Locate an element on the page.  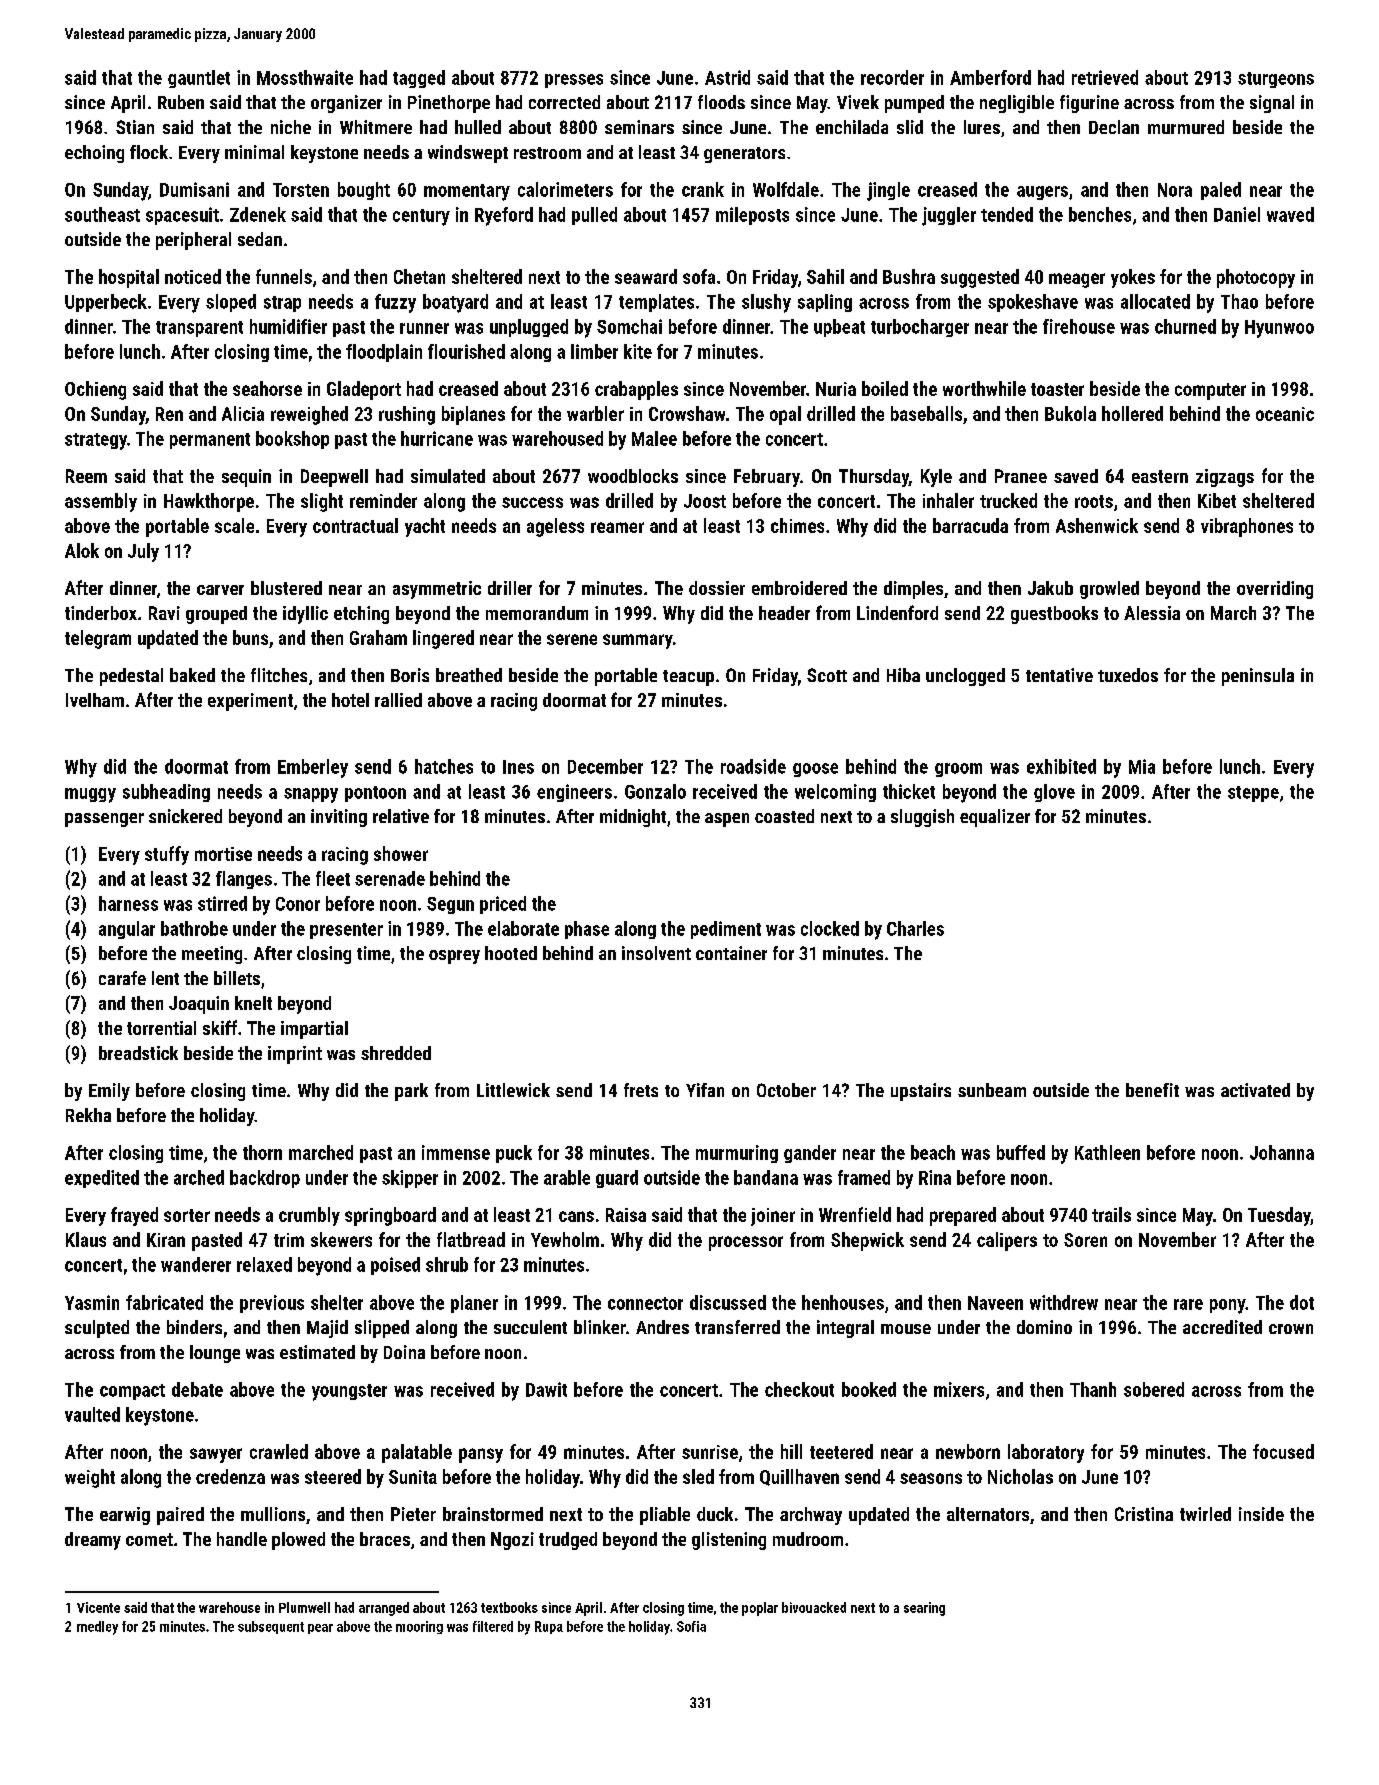
steppe is located at coordinates (1253, 794).
